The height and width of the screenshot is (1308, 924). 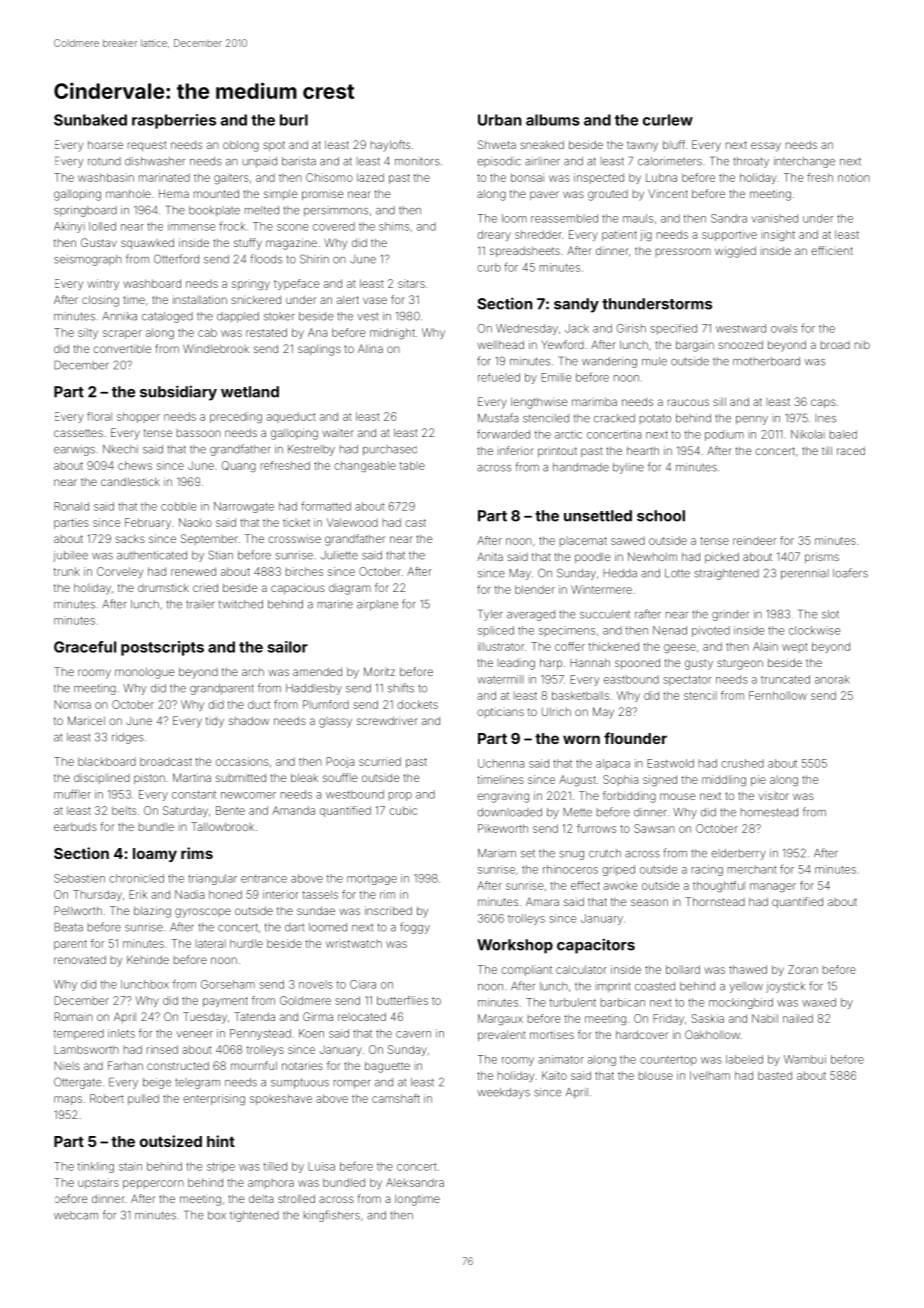 What do you see at coordinates (656, 1075) in the screenshot?
I see `blouse` at bounding box center [656, 1075].
